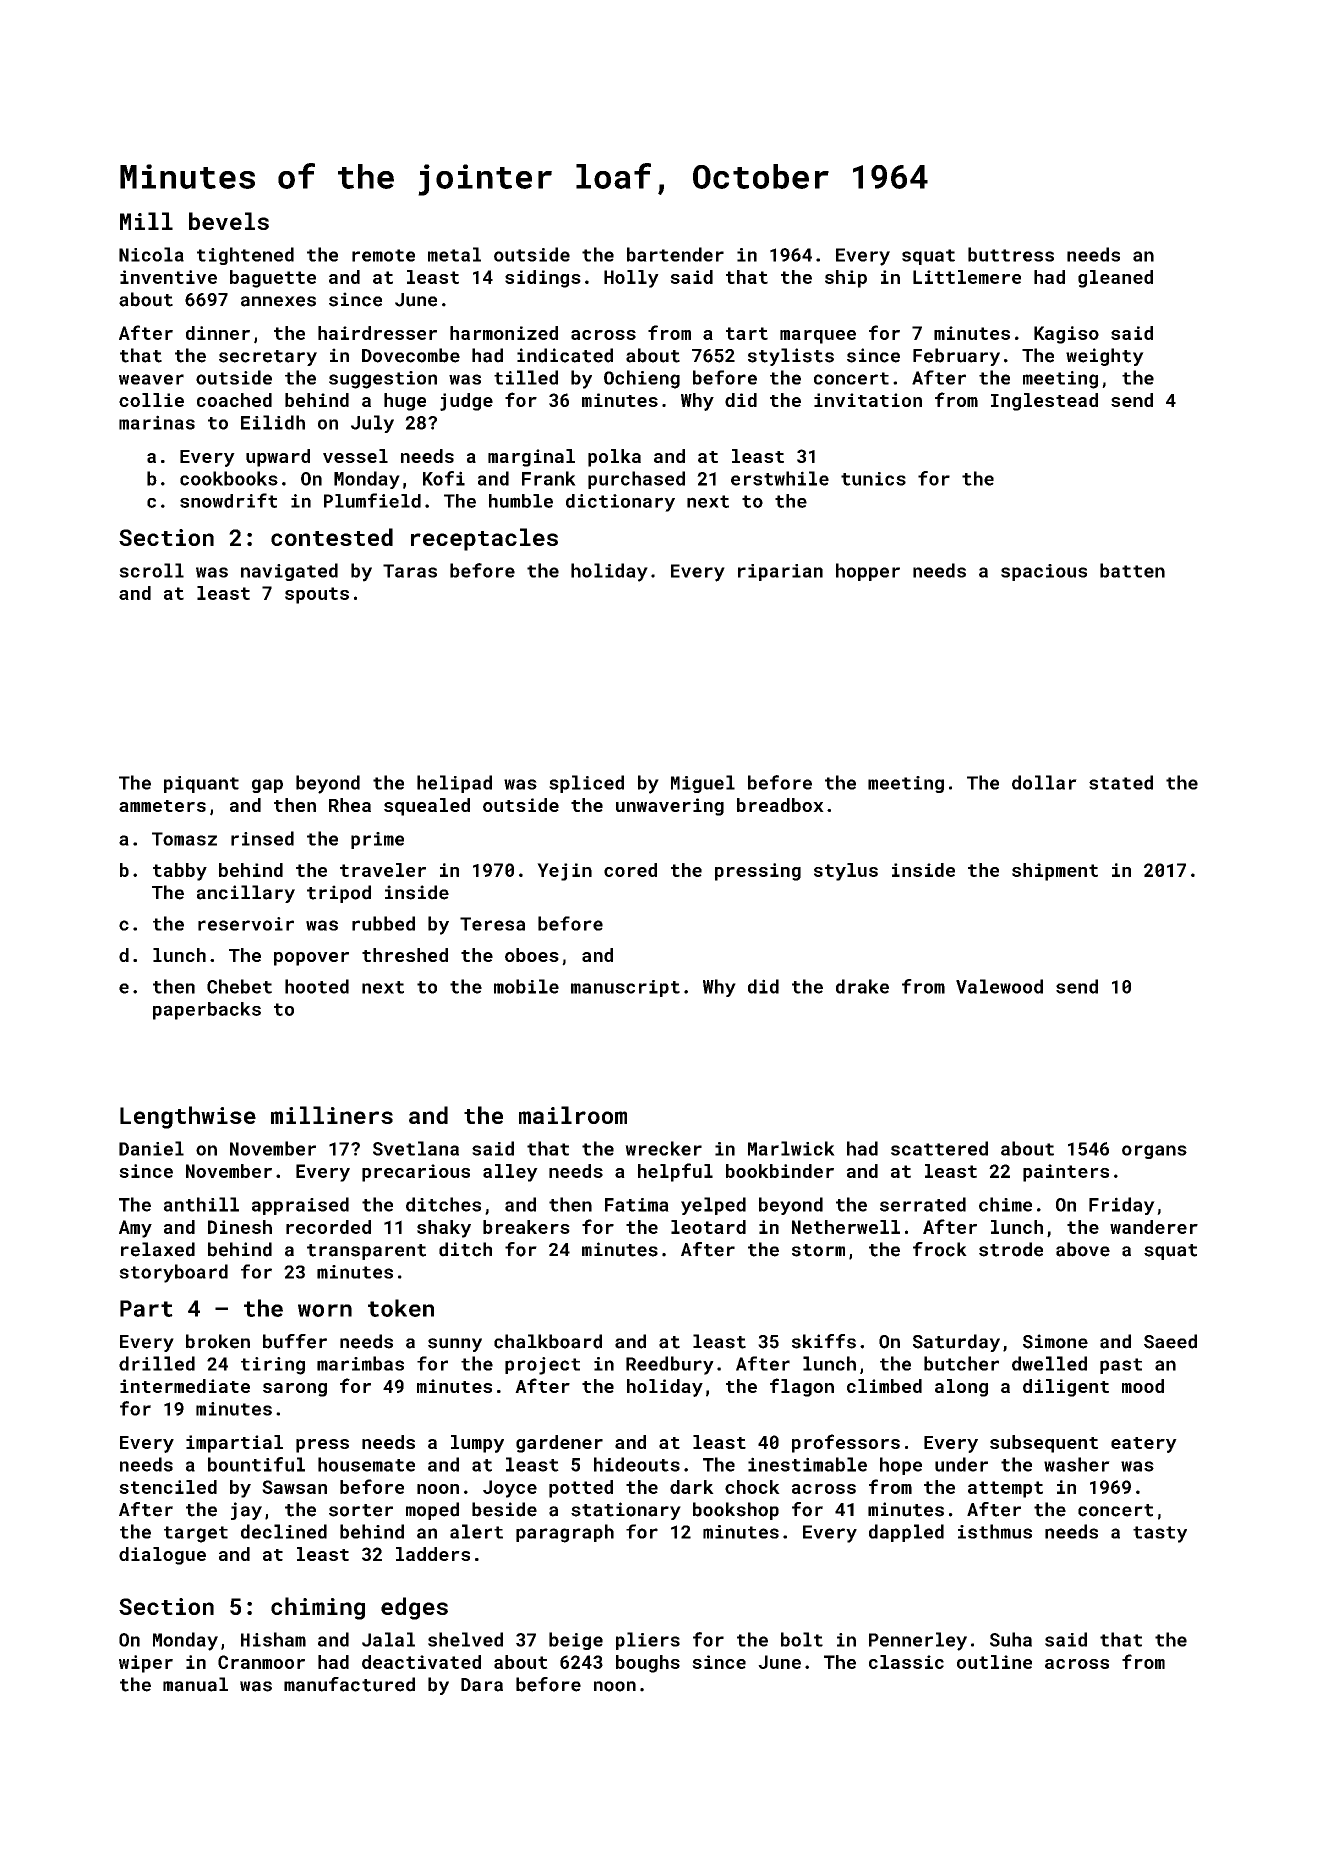 This page has width=1325, height=1873. What do you see at coordinates (1044, 782) in the page?
I see `dollar` at bounding box center [1044, 782].
